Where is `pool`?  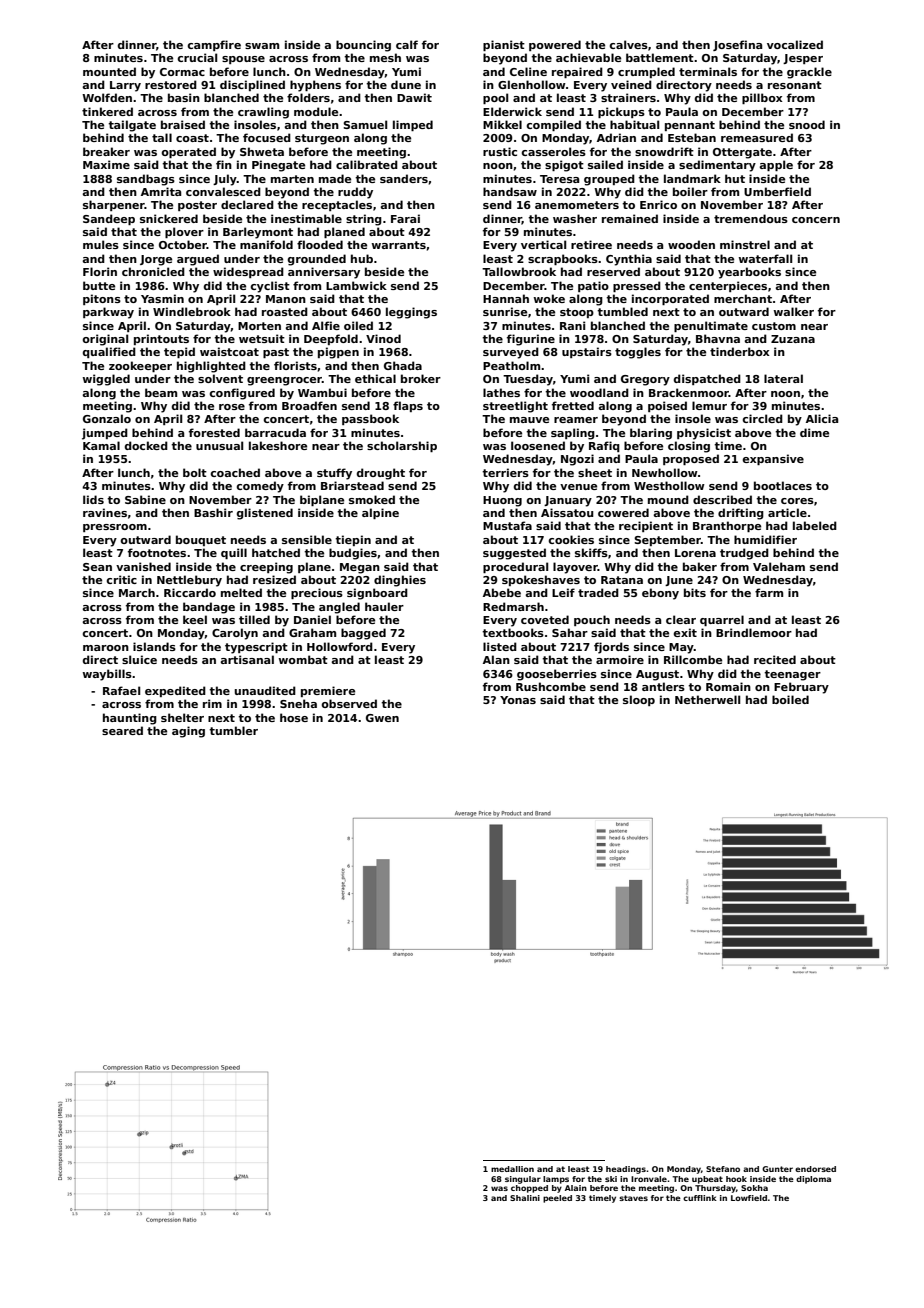 pool is located at coordinates (495, 98).
